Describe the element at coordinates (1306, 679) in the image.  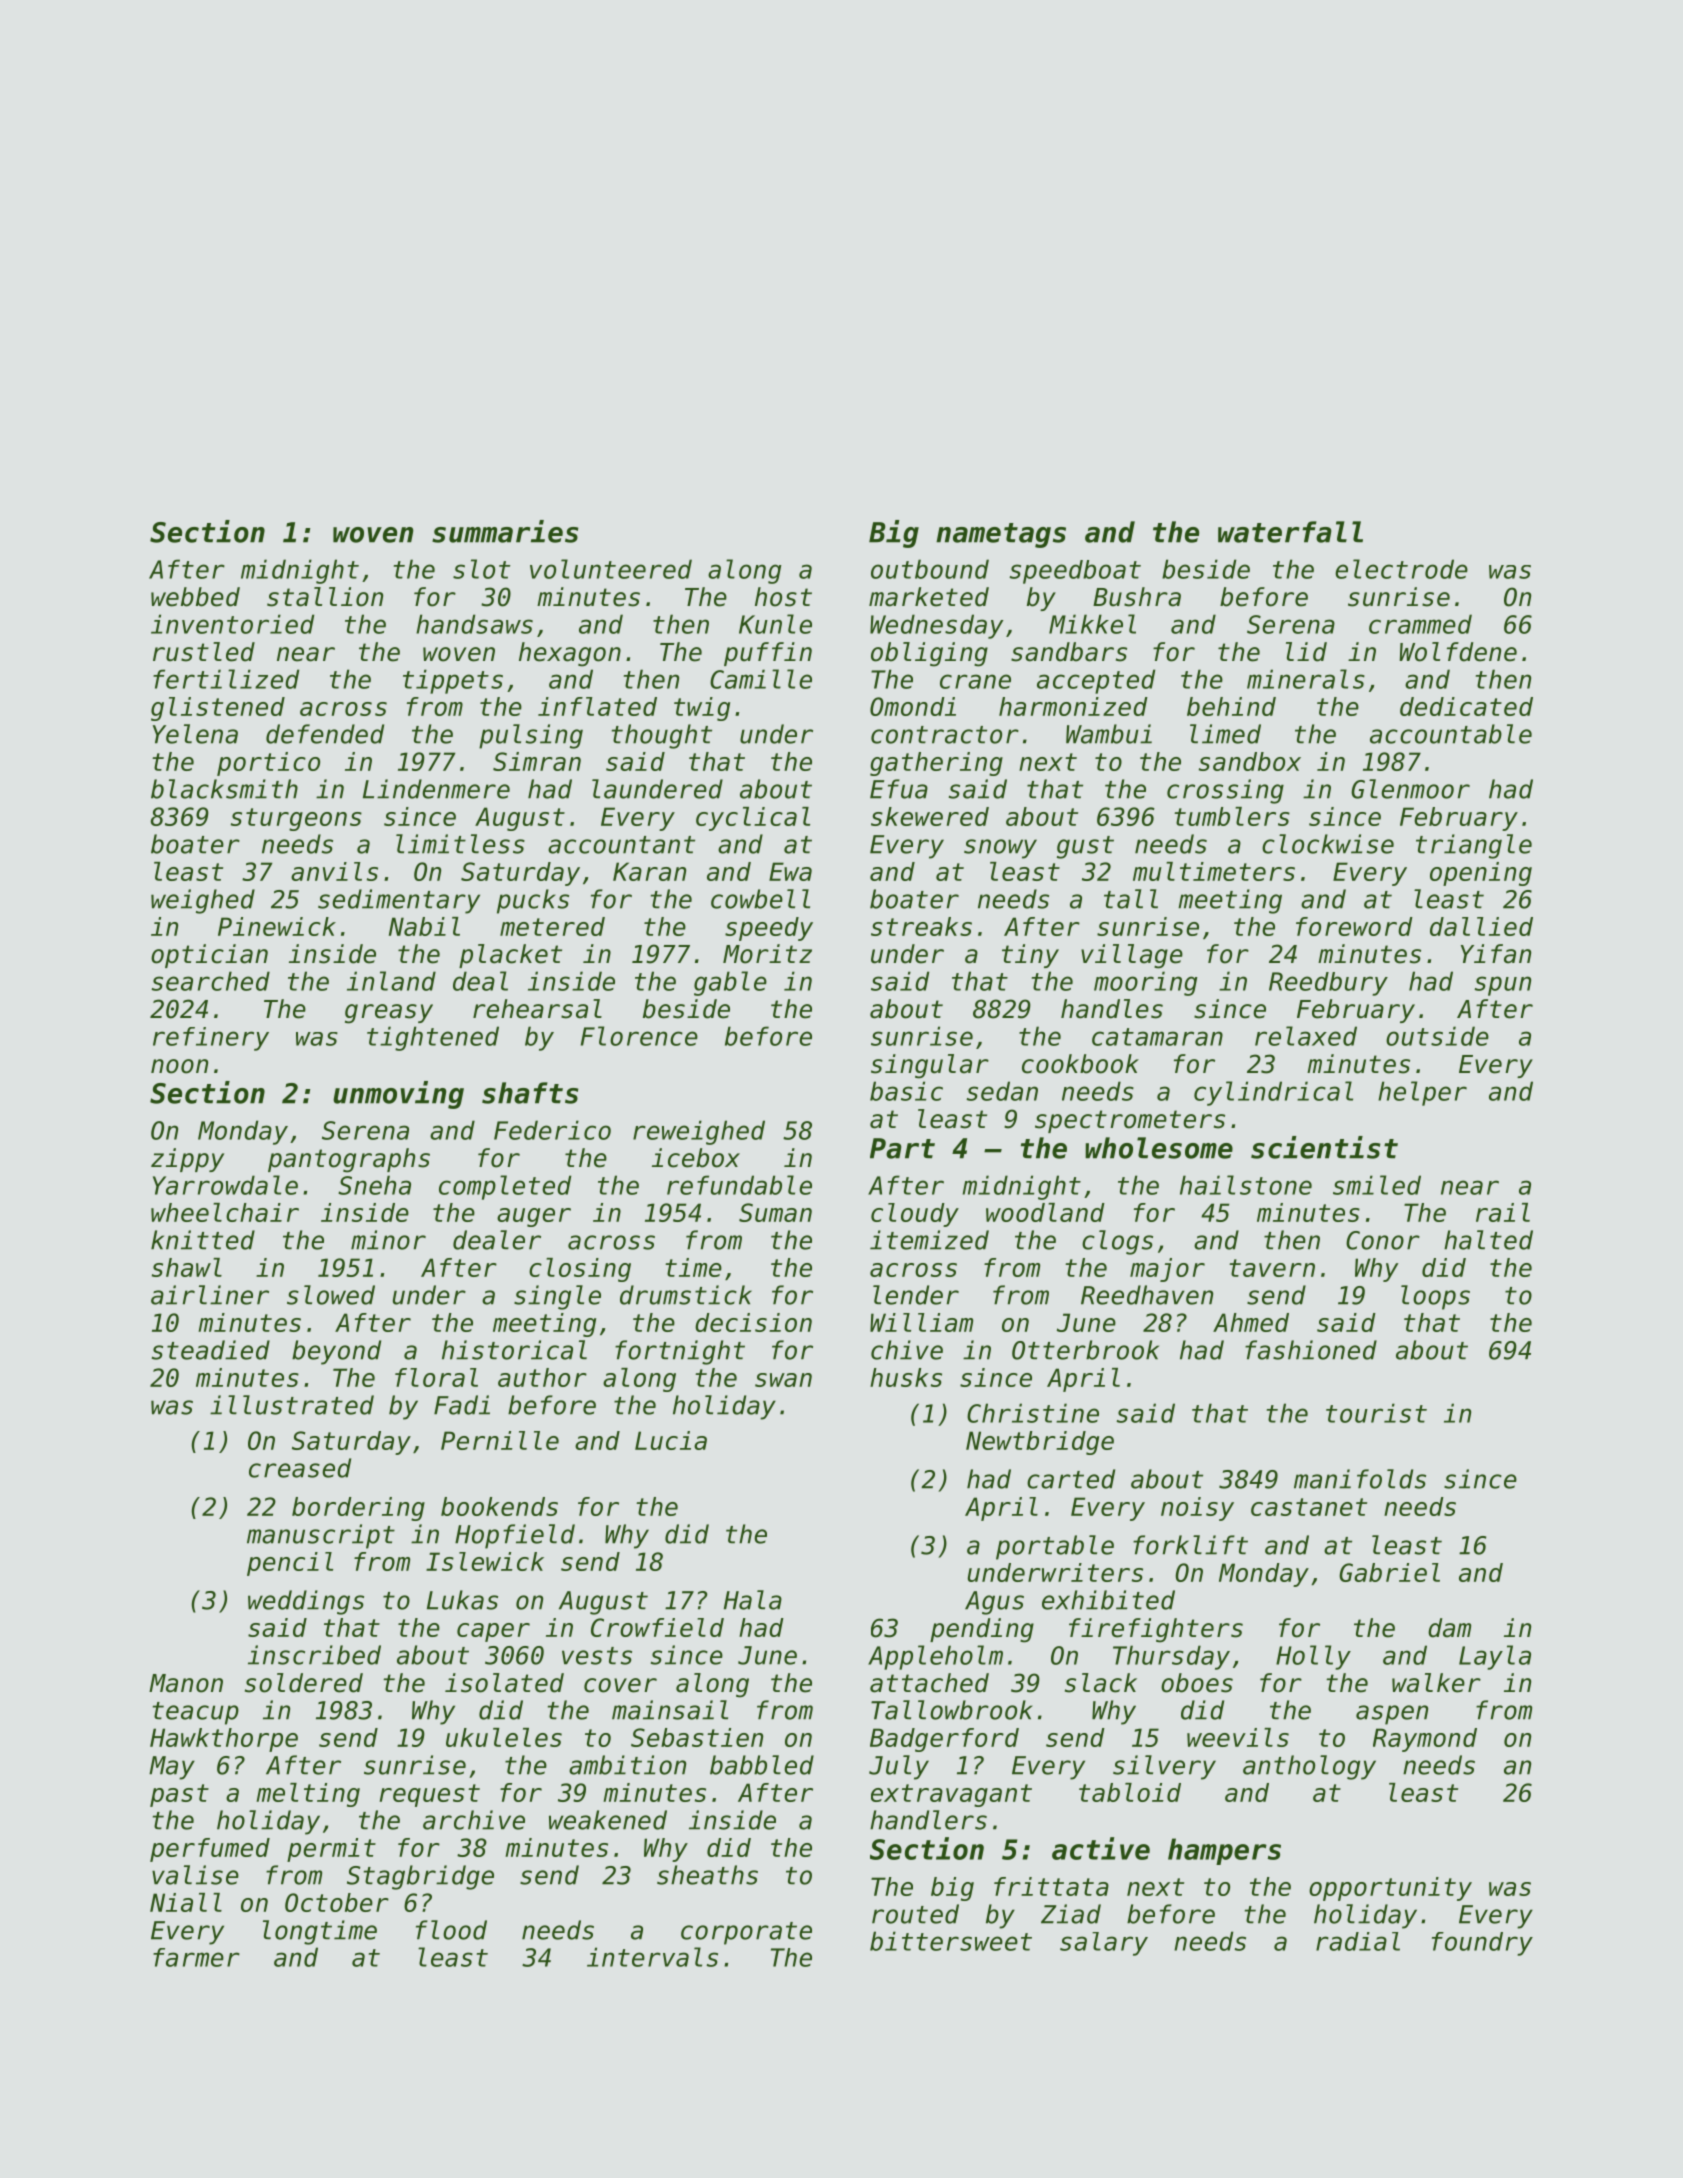
I see `minerals` at that location.
